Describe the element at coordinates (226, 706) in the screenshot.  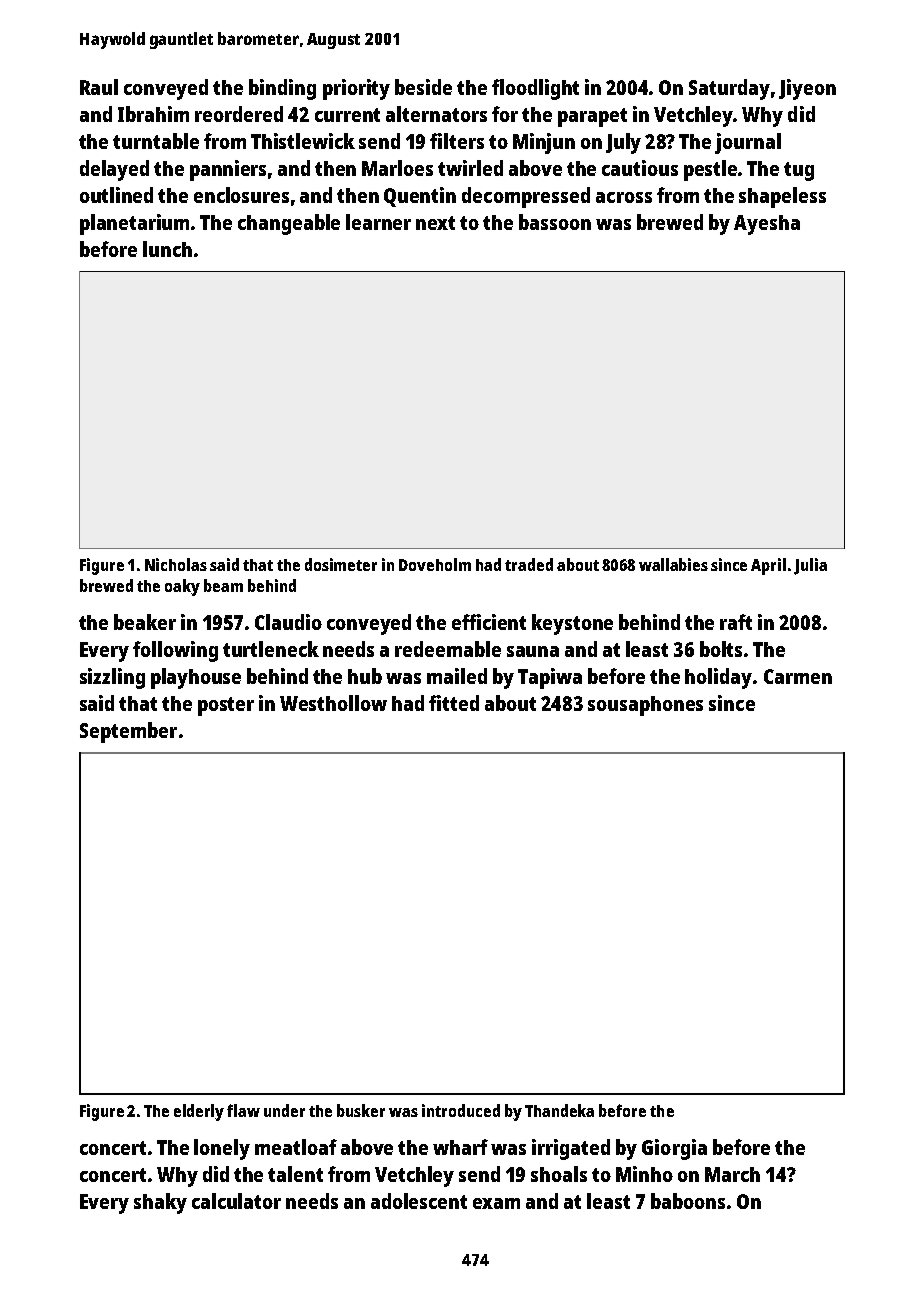
I see `poster` at that location.
